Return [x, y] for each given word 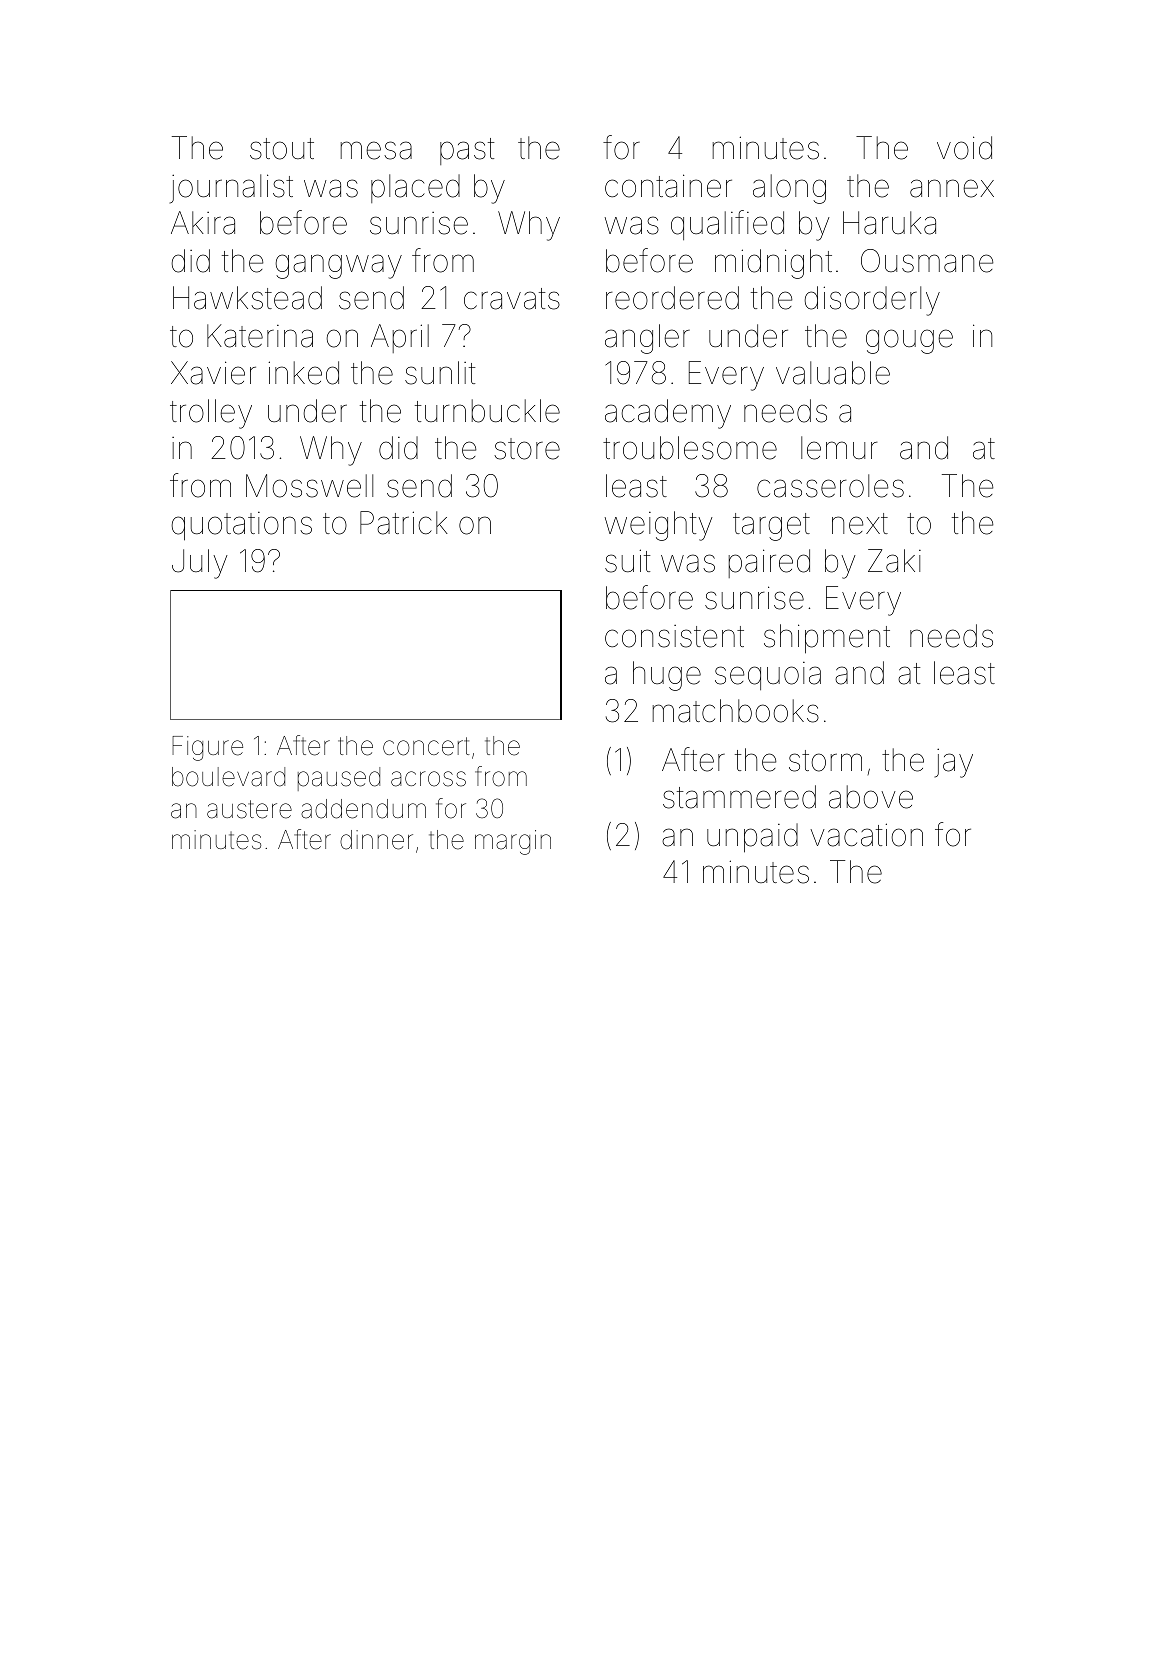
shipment [827, 639]
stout [282, 149]
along [789, 189]
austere [249, 809]
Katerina [260, 336]
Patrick [404, 523]
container [668, 186]
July [200, 564]
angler [647, 339]
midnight [773, 264]
